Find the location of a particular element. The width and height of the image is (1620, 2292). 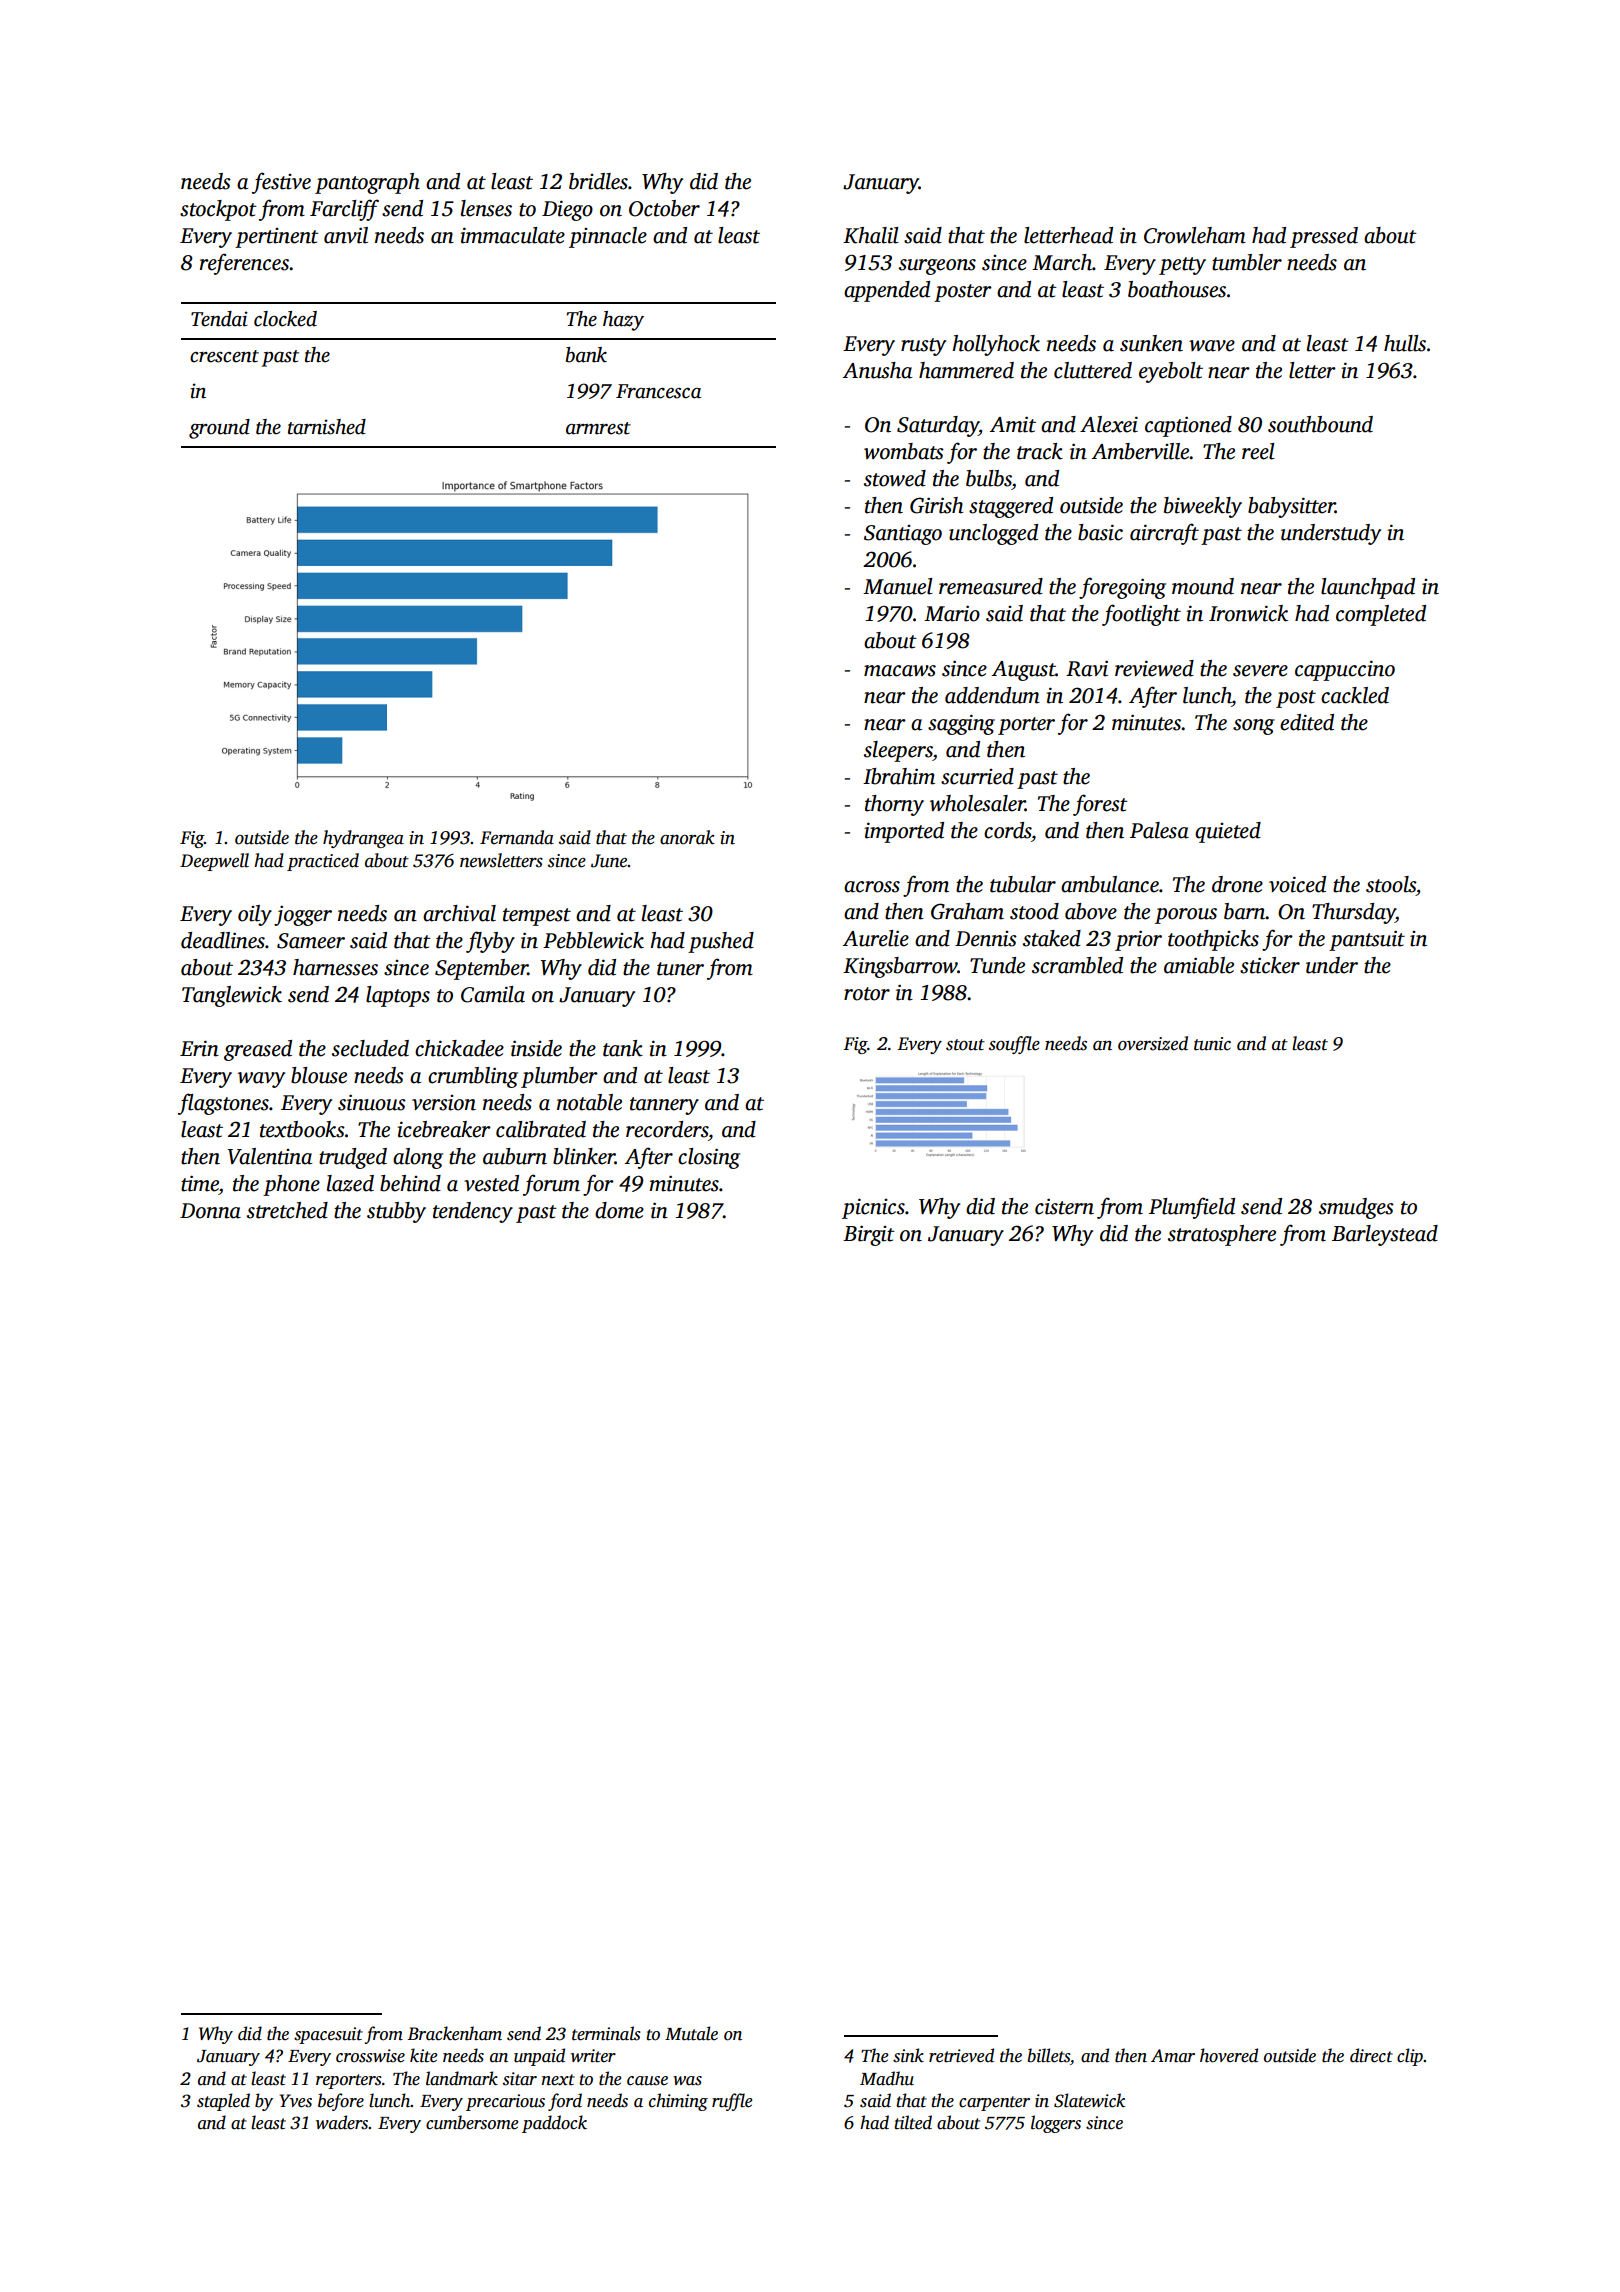

retrieved is located at coordinates (961, 2055).
